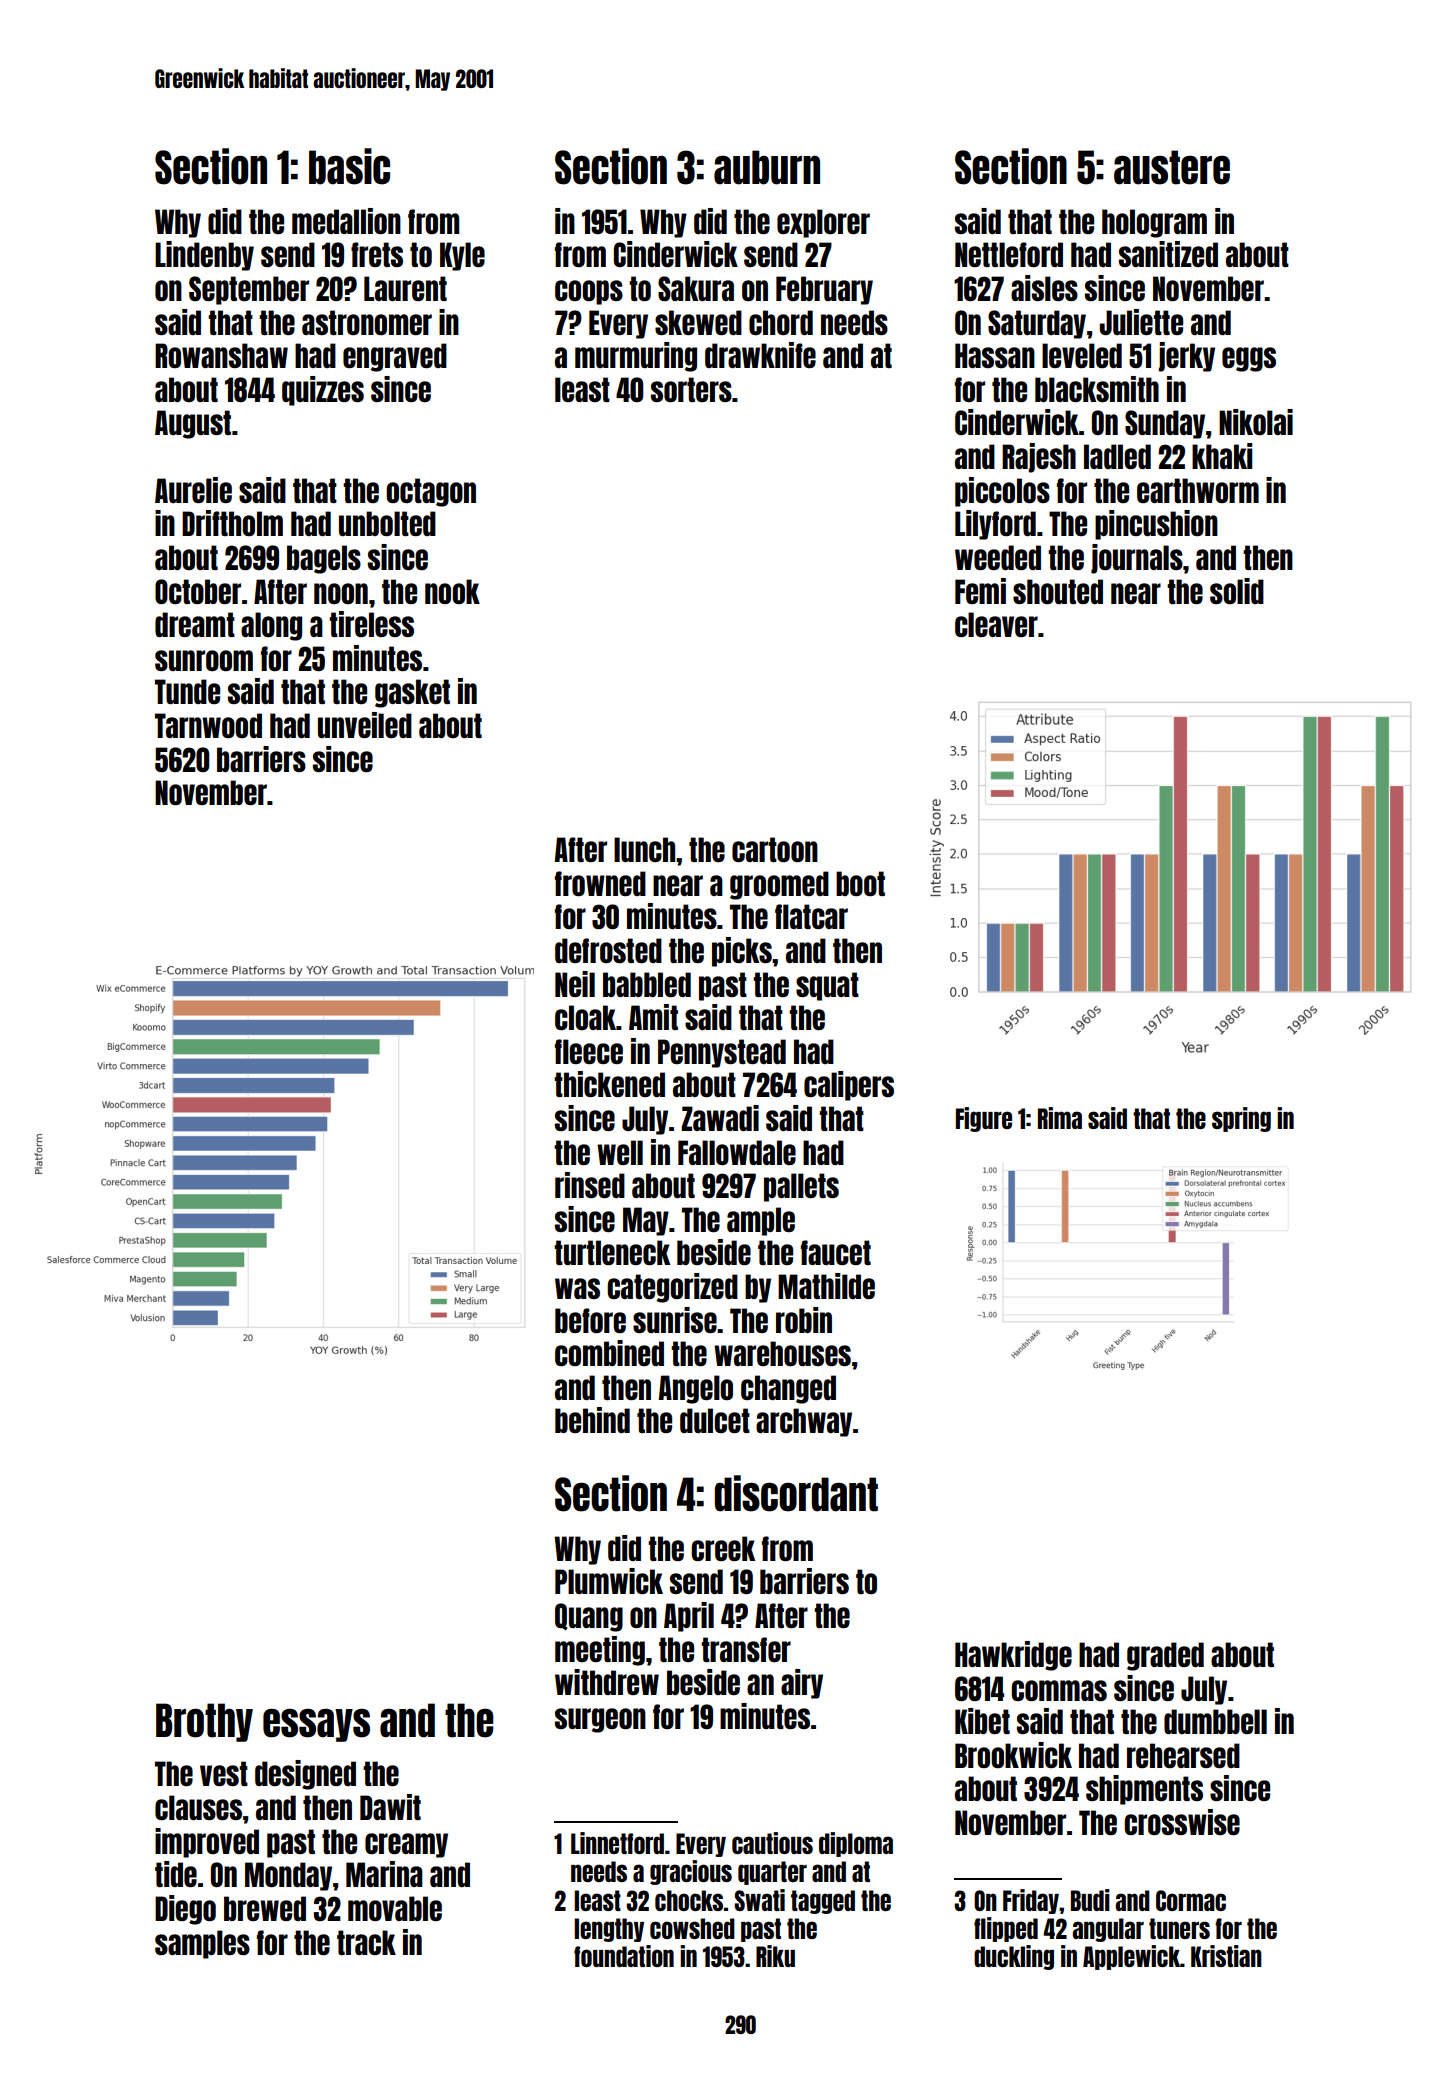  I want to click on Brookwick, so click(1013, 1755).
